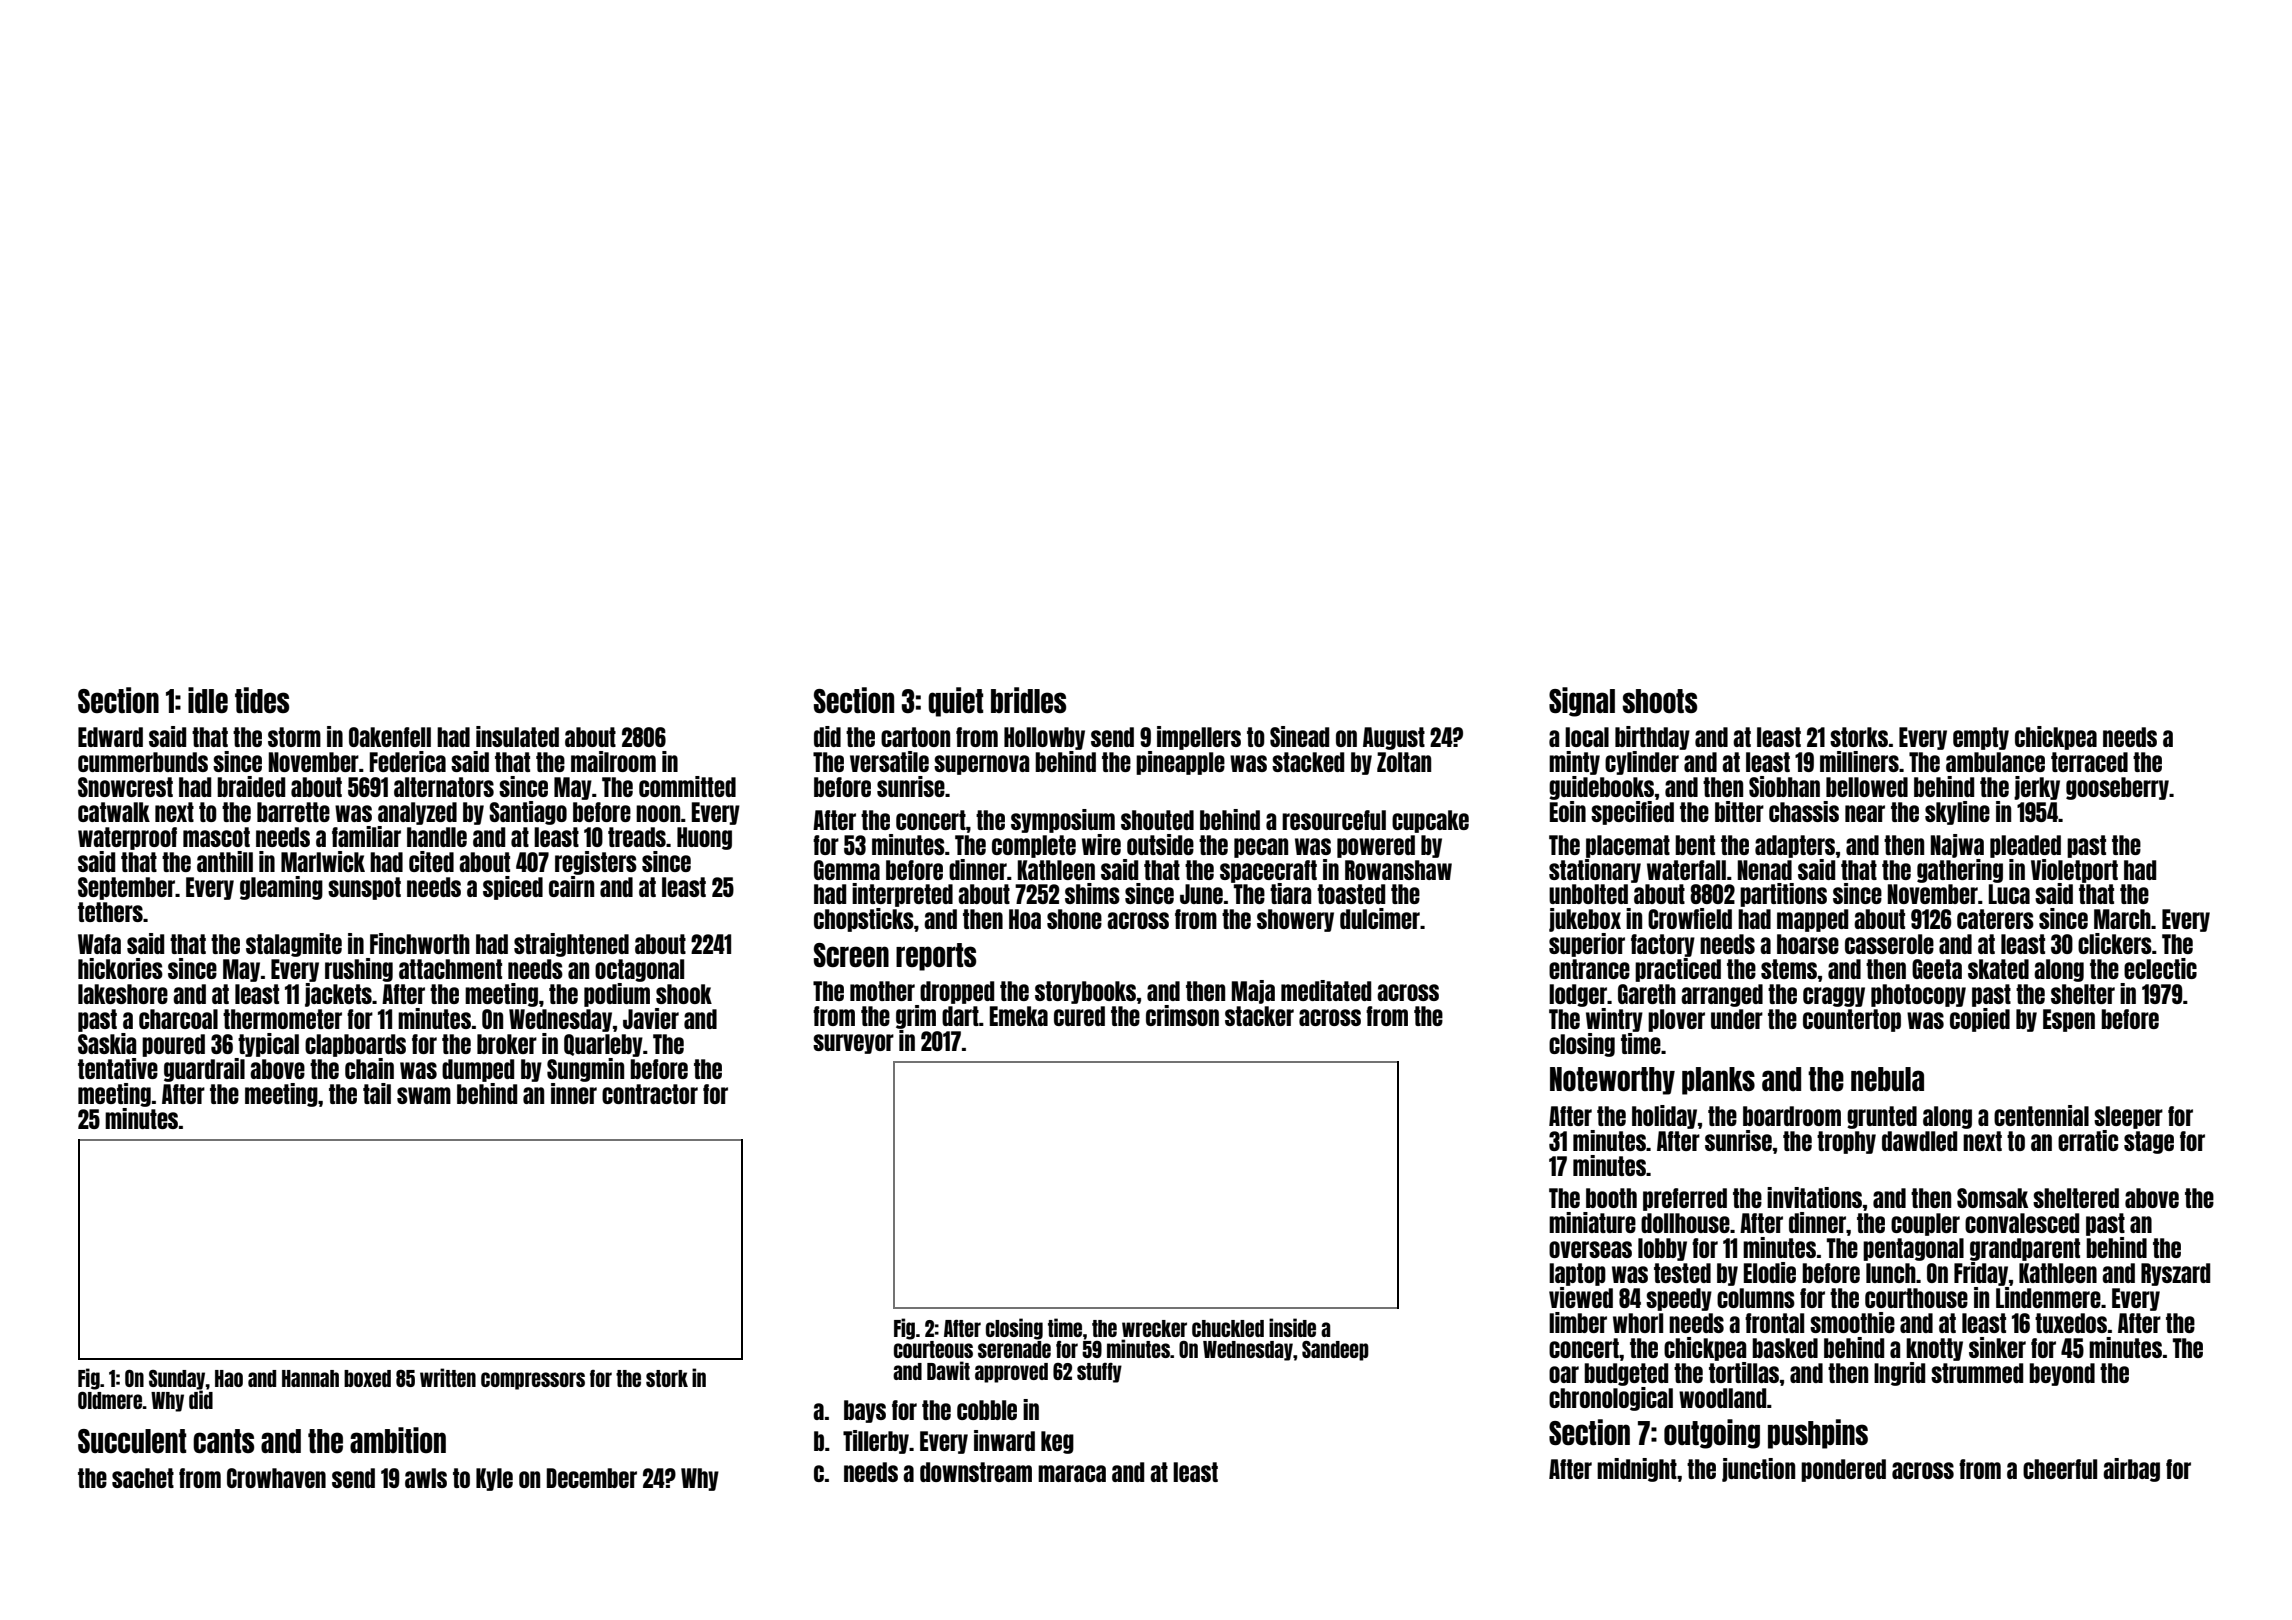 The height and width of the image is (1620, 2292). I want to click on alternators, so click(444, 787).
